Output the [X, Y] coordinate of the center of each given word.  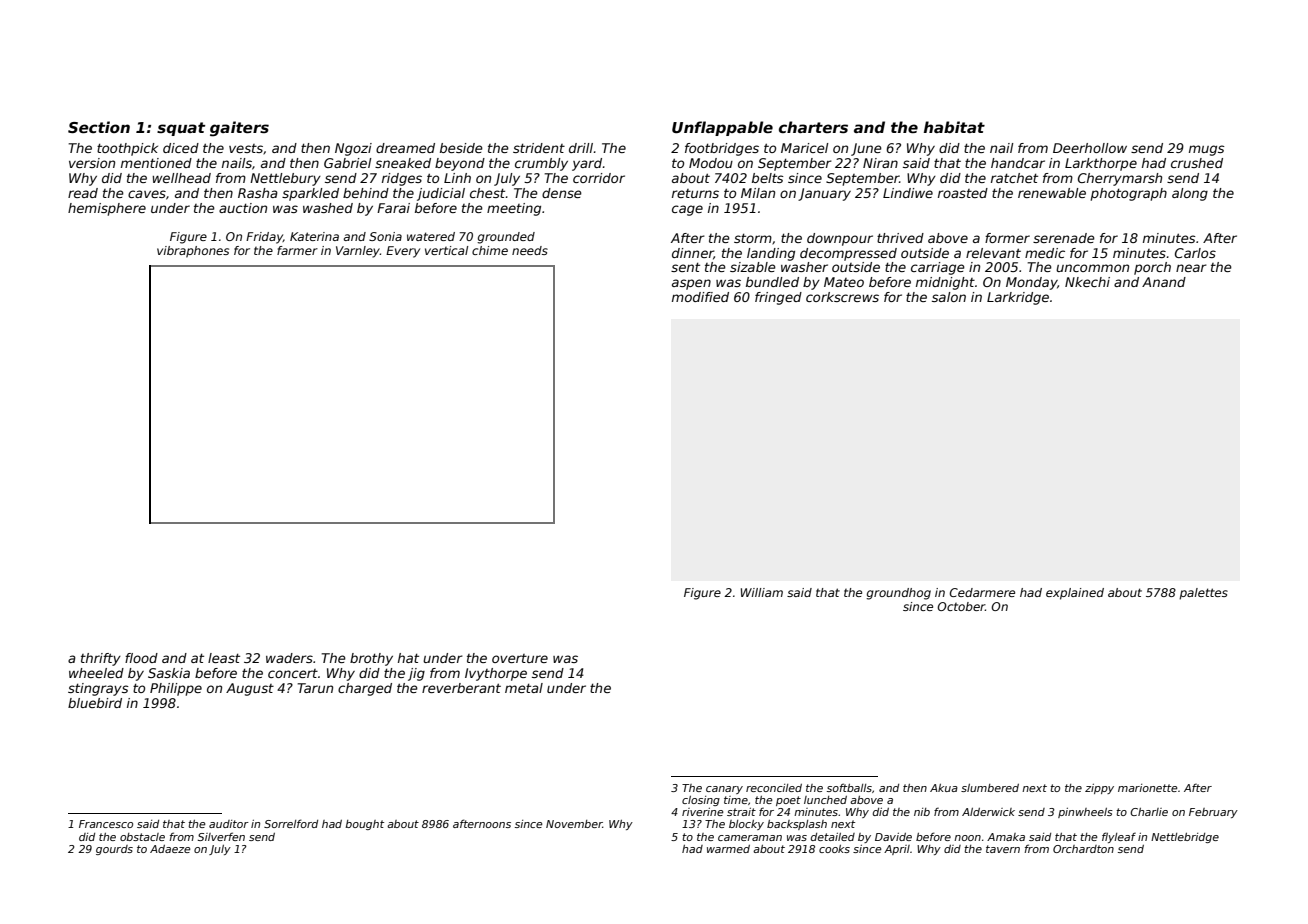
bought [364, 825]
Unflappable [722, 128]
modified [700, 297]
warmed [728, 849]
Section [99, 127]
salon [949, 297]
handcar [1018, 163]
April [897, 850]
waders [289, 658]
